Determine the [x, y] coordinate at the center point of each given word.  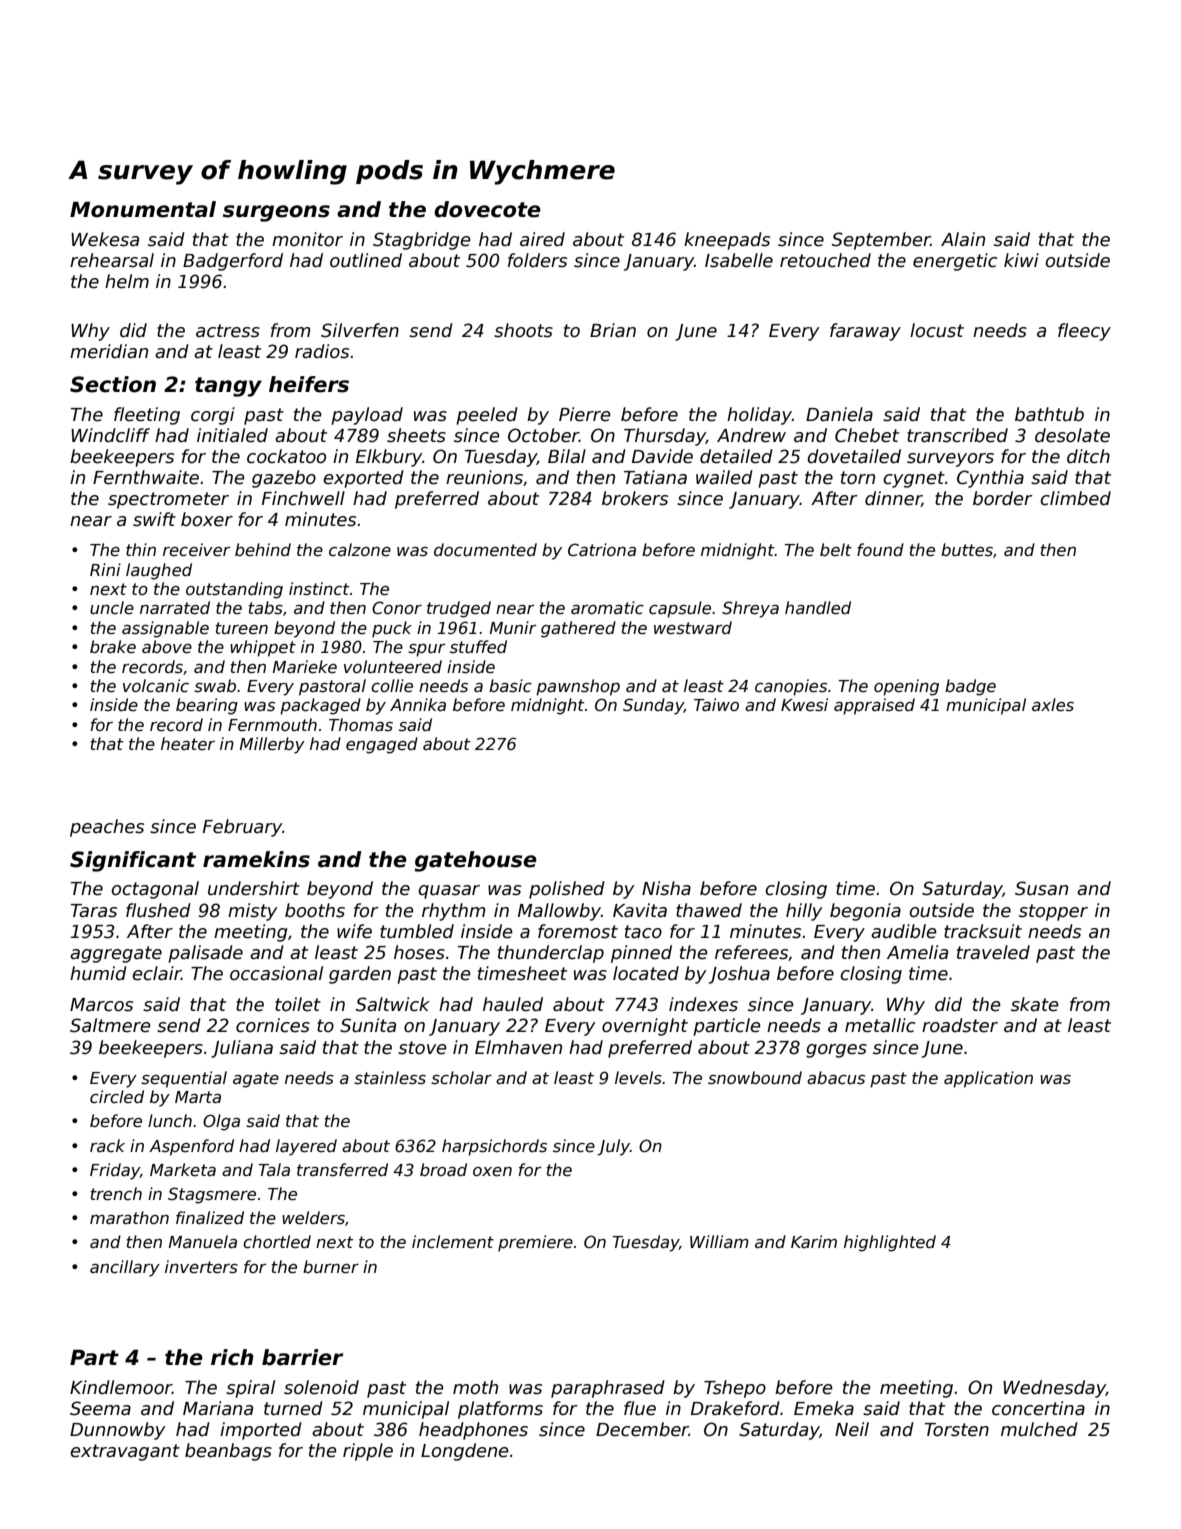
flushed [158, 910]
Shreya [750, 609]
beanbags [228, 1452]
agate [256, 1080]
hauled [513, 1004]
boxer [207, 519]
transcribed [957, 435]
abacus [836, 1078]
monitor [307, 239]
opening [906, 687]
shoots [523, 330]
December [642, 1429]
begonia [865, 912]
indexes [703, 1004]
